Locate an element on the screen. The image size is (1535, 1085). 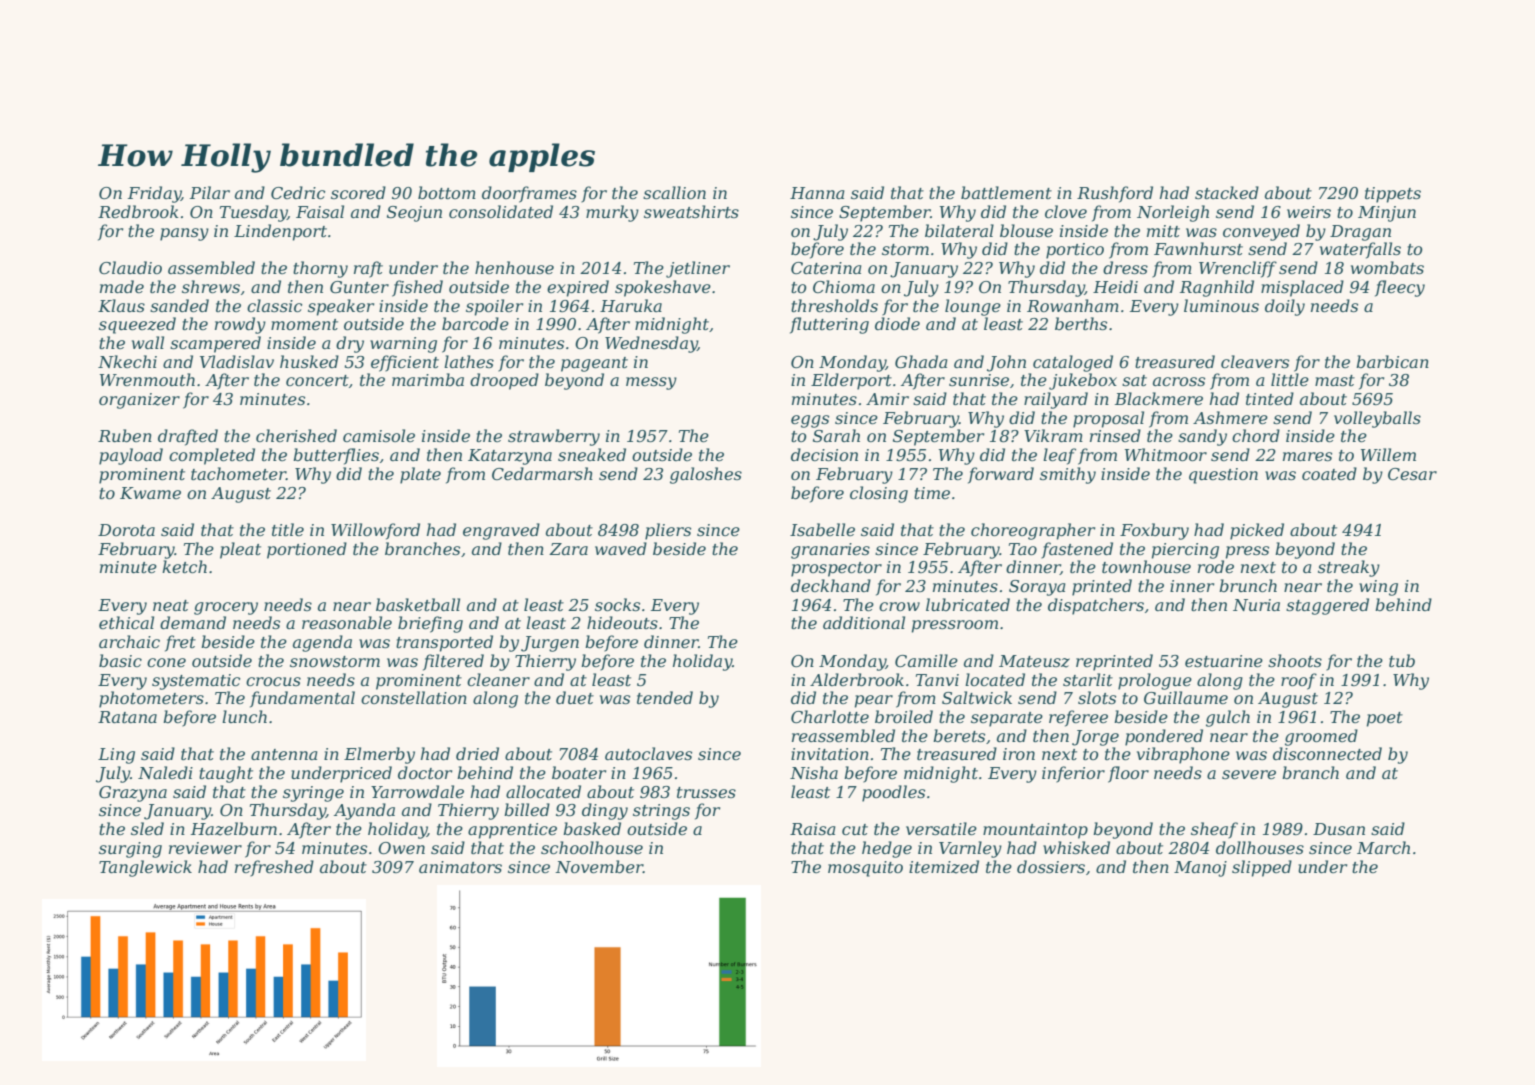
Cesar is located at coordinates (1412, 474).
